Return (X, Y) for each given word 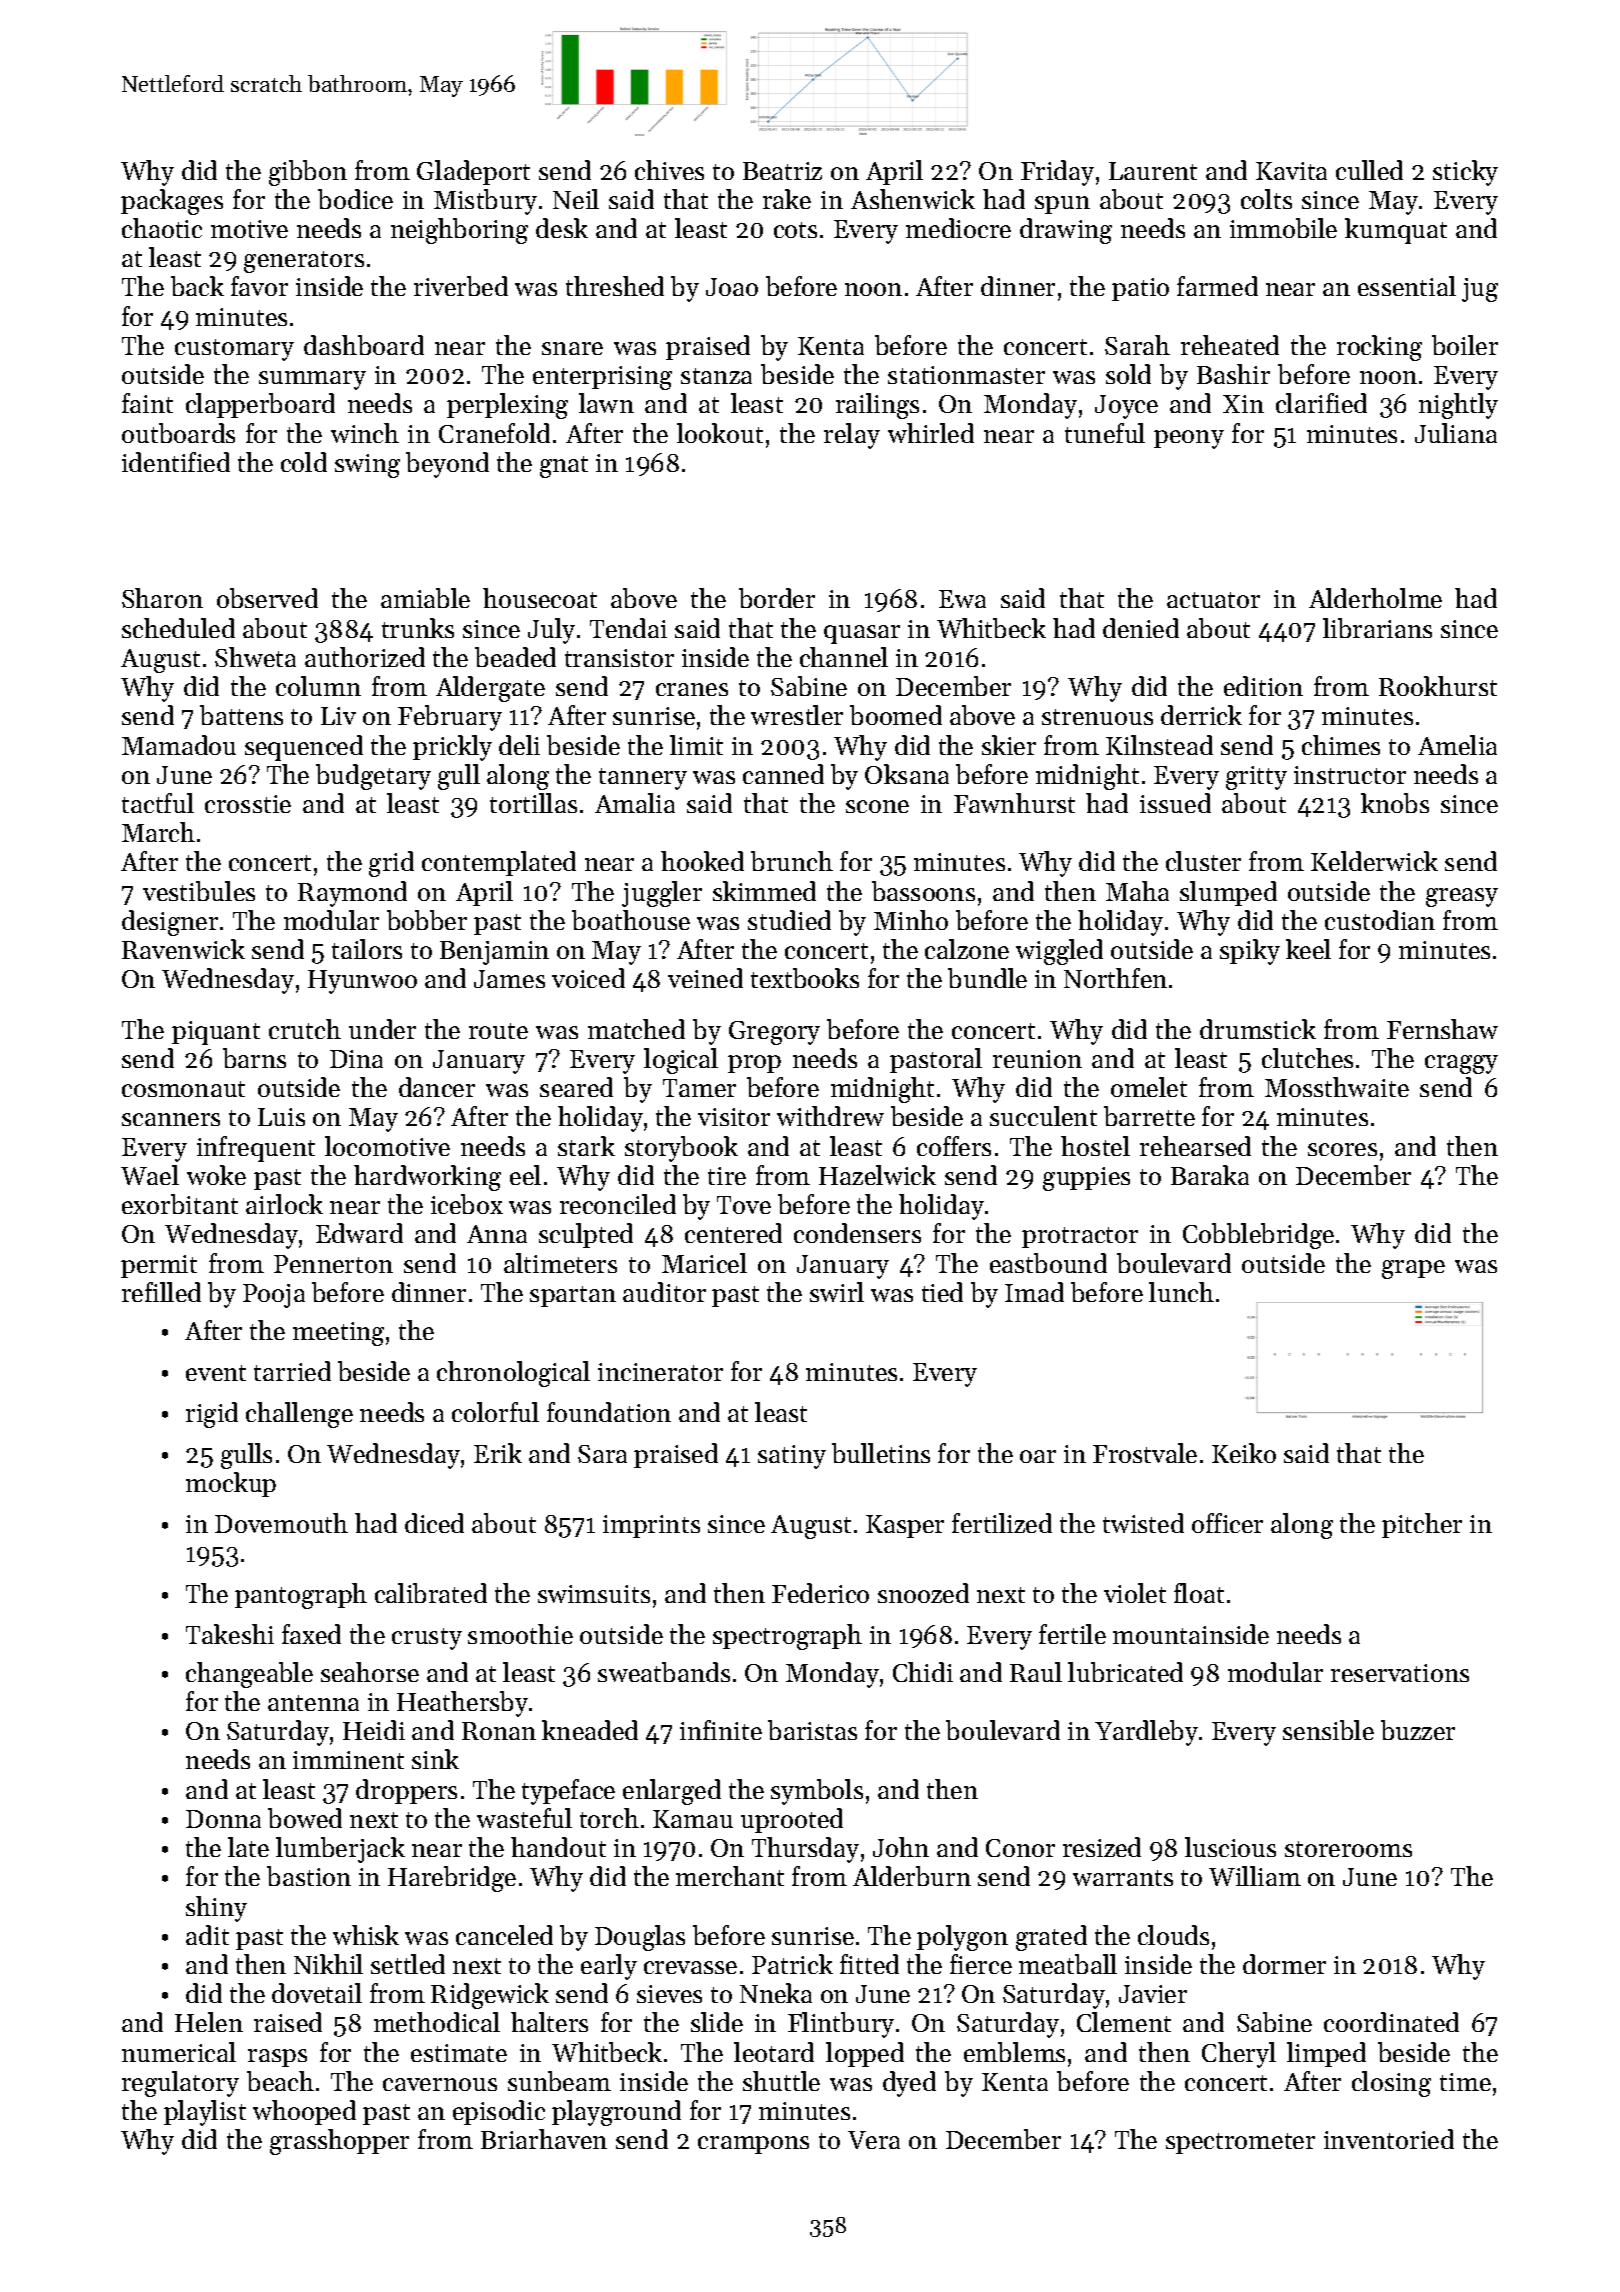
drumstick (1258, 1029)
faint (147, 403)
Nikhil (328, 1964)
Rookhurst (1438, 686)
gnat (564, 467)
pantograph (301, 1596)
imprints (651, 1526)
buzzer (1418, 1730)
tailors (367, 949)
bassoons (923, 891)
